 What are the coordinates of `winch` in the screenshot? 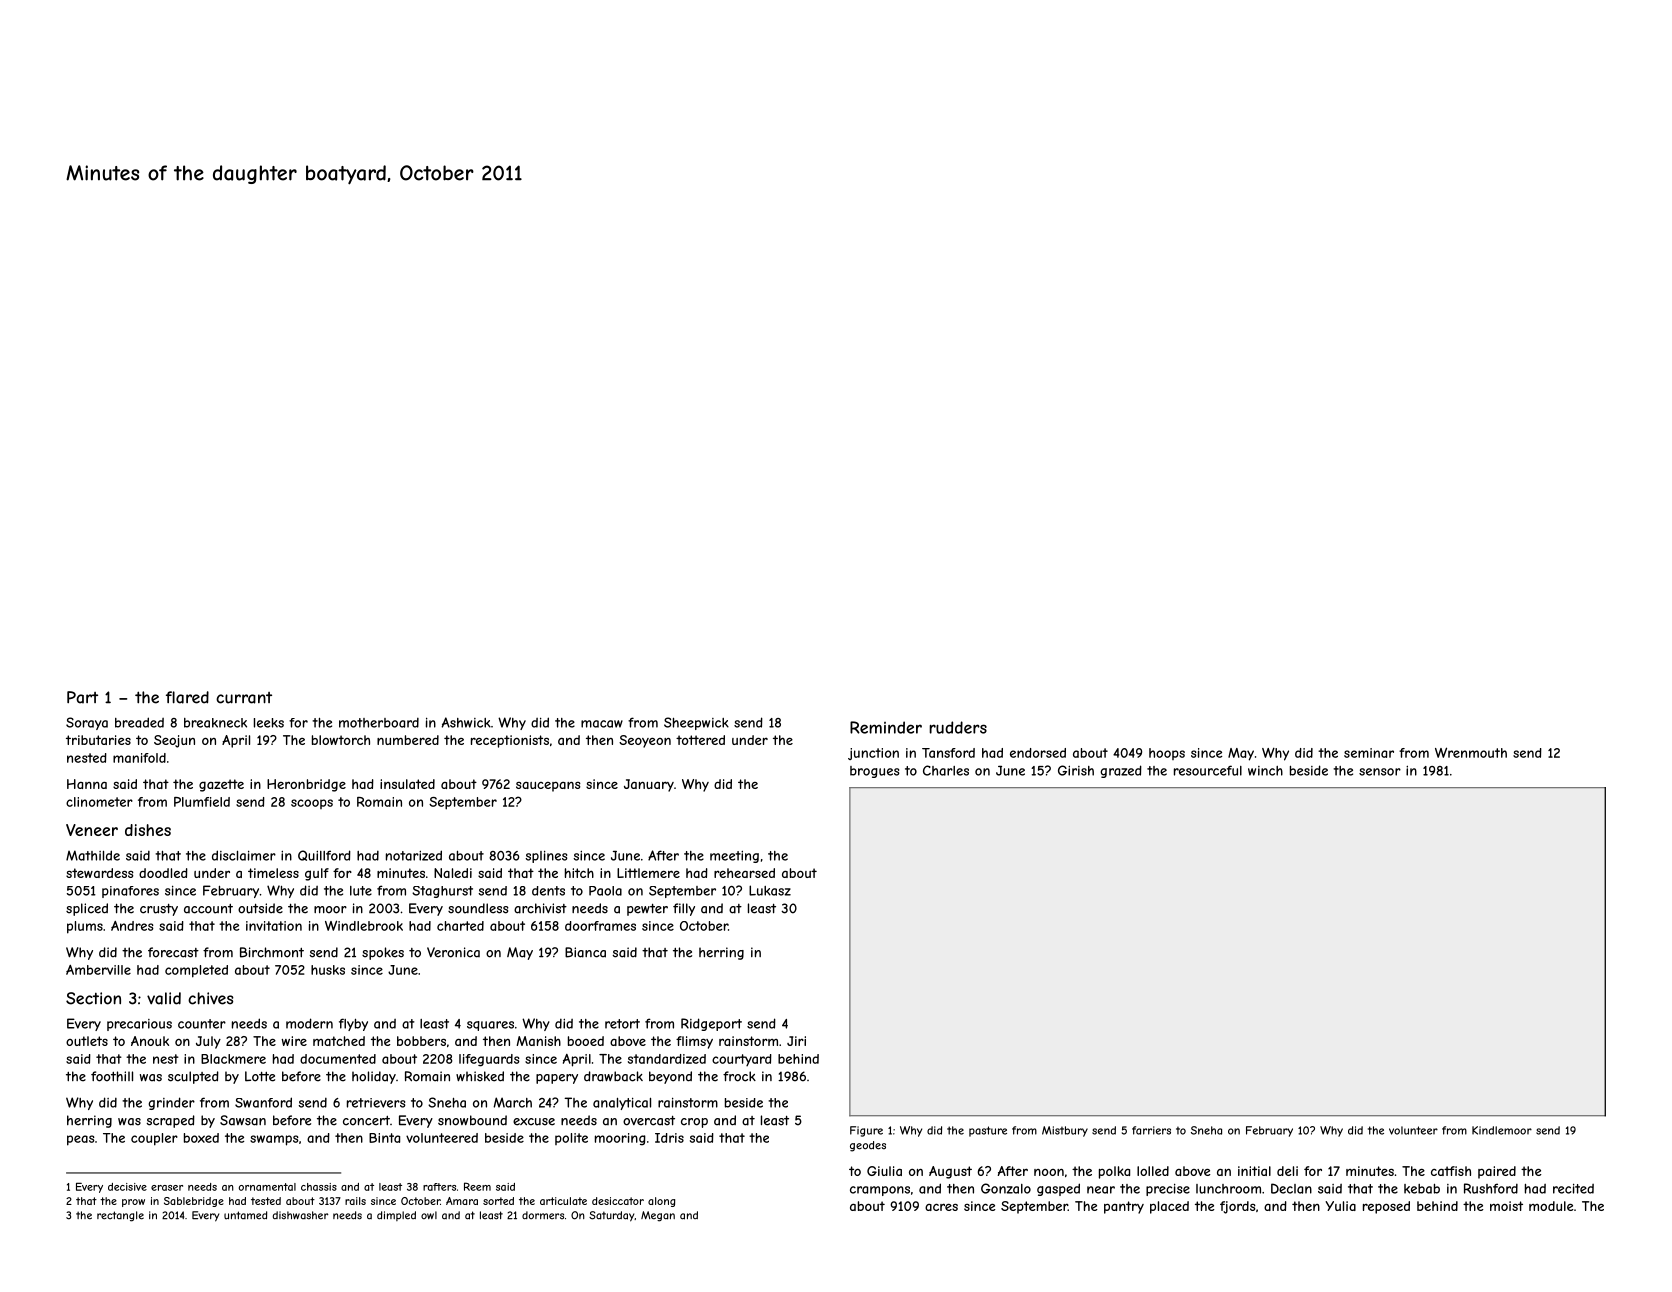 It's located at (1265, 771).
